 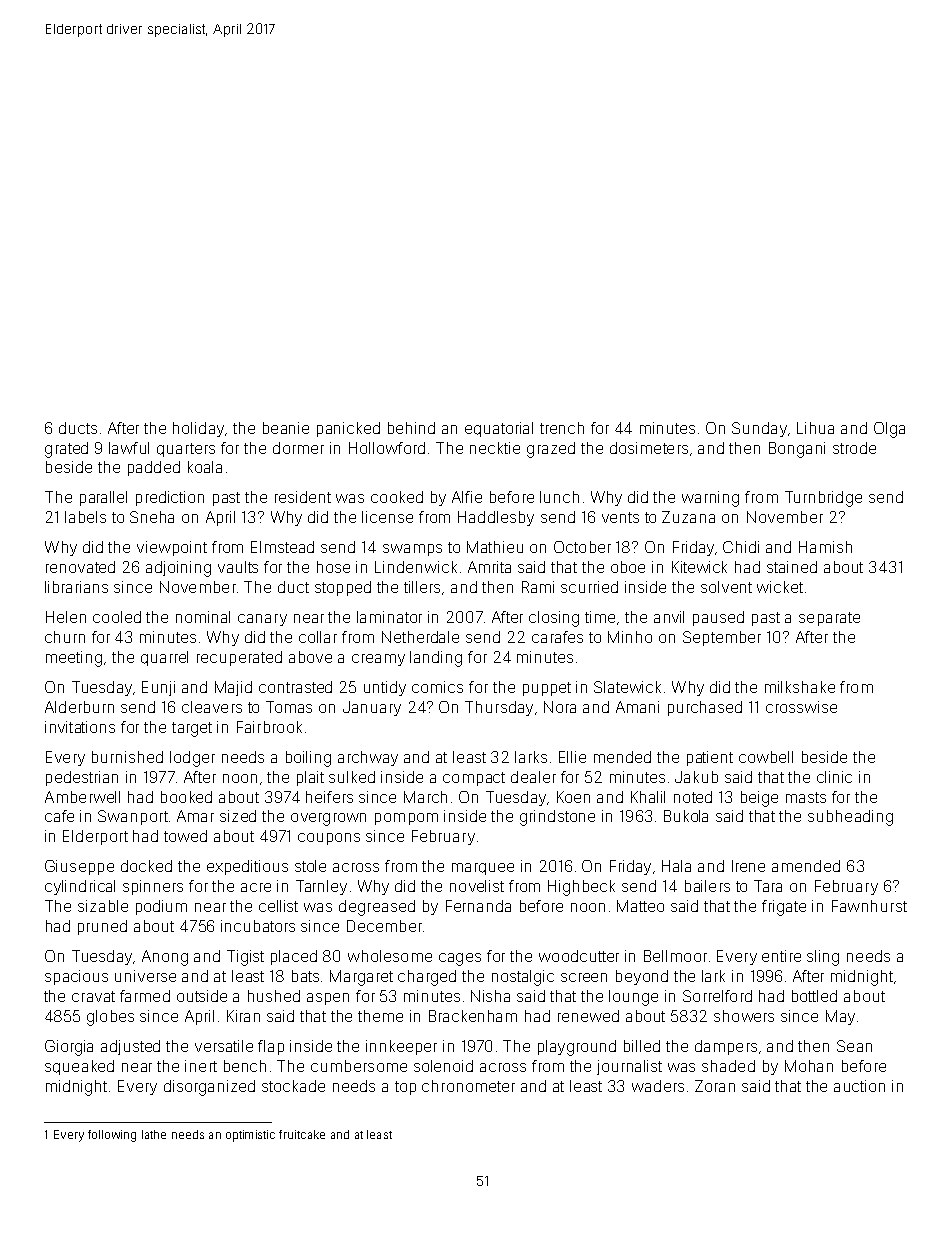 I want to click on koala, so click(x=205, y=467).
